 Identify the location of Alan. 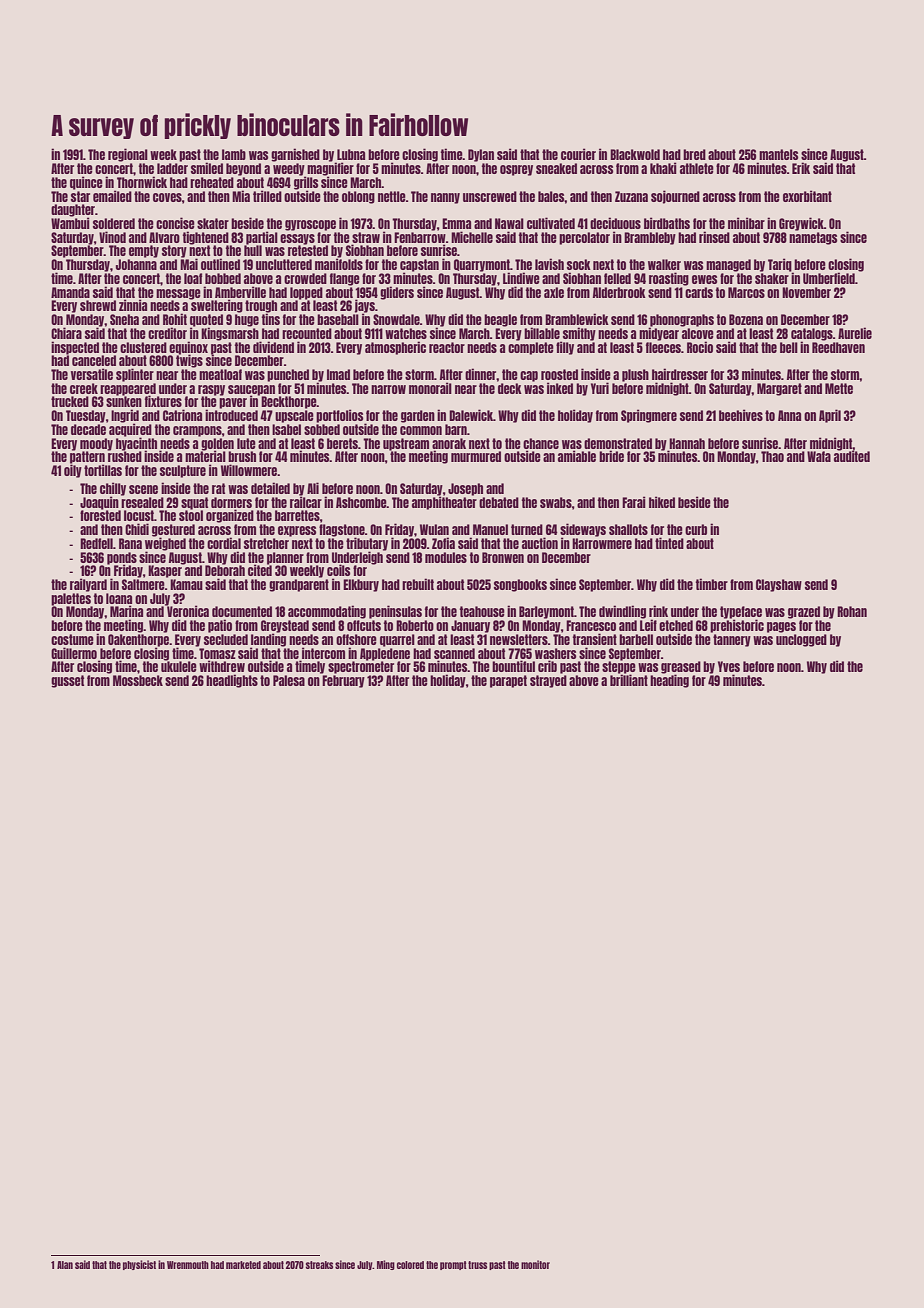
(65, 1265).
